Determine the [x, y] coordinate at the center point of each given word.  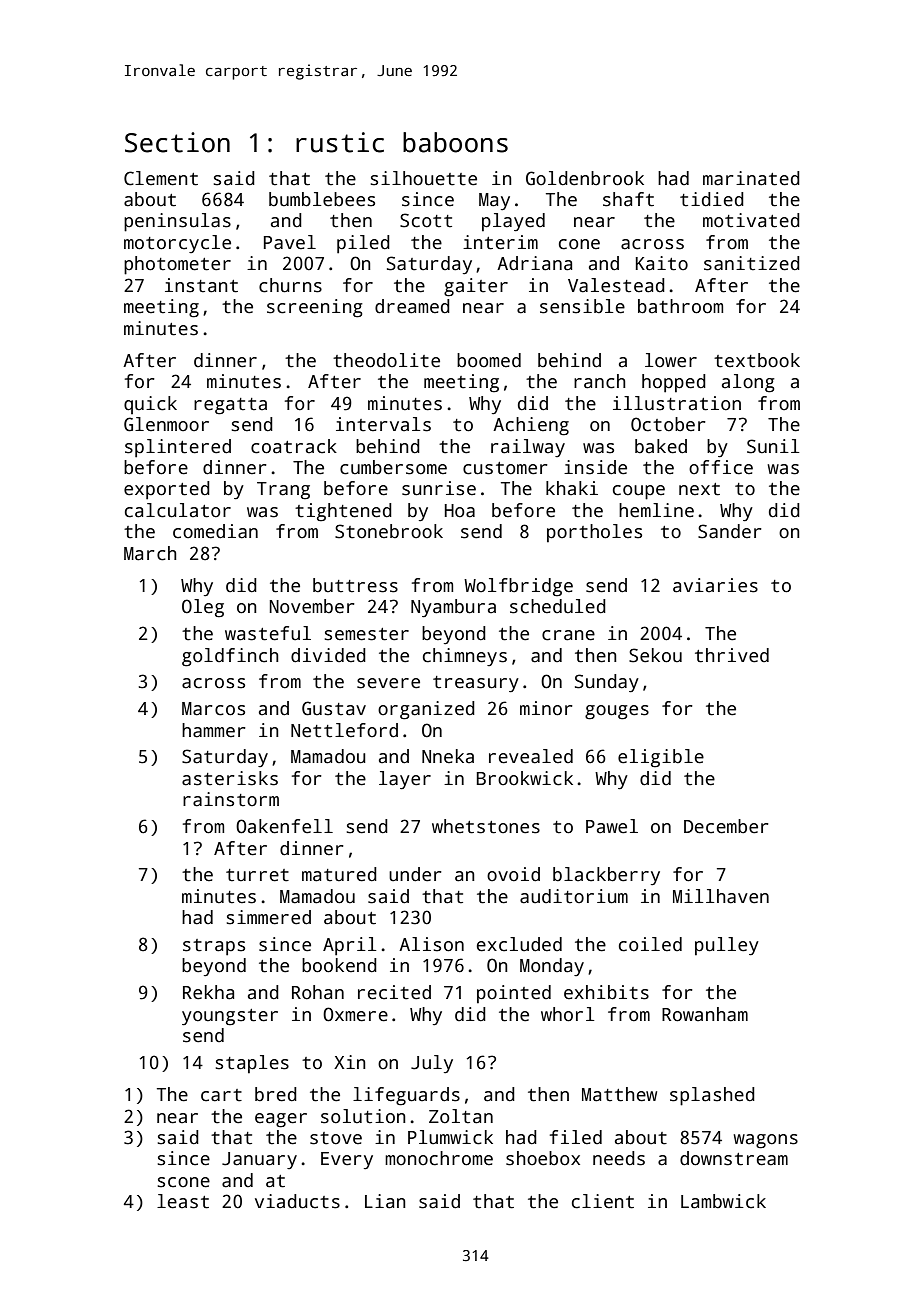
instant [201, 285]
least [183, 1201]
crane [568, 635]
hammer [213, 730]
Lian [385, 1201]
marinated [751, 178]
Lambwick [723, 1201]
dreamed [412, 306]
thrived [732, 655]
